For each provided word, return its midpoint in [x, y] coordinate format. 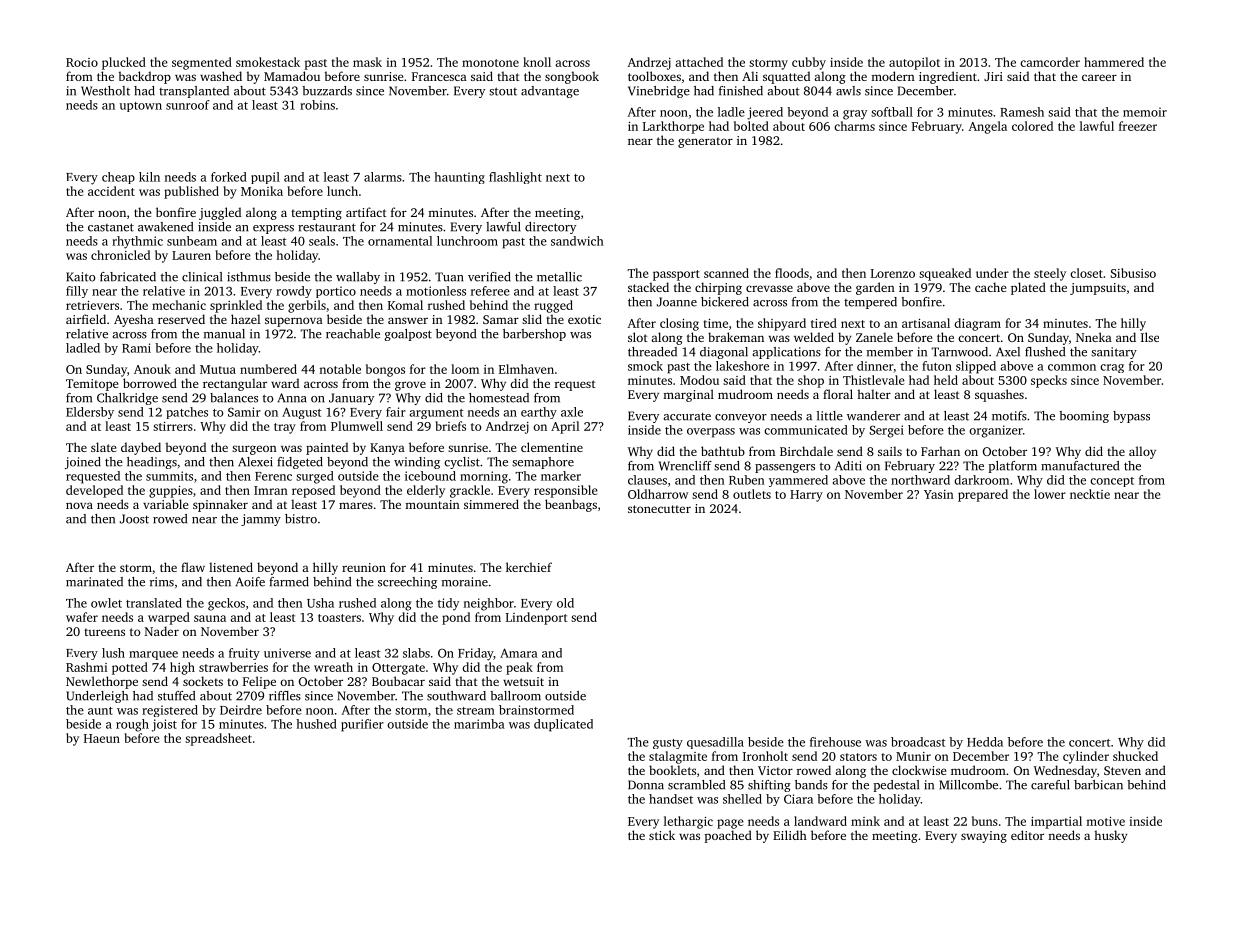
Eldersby [90, 413]
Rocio [82, 62]
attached [699, 62]
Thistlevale [874, 380]
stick [662, 835]
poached [728, 836]
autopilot [914, 63]
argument [437, 414]
